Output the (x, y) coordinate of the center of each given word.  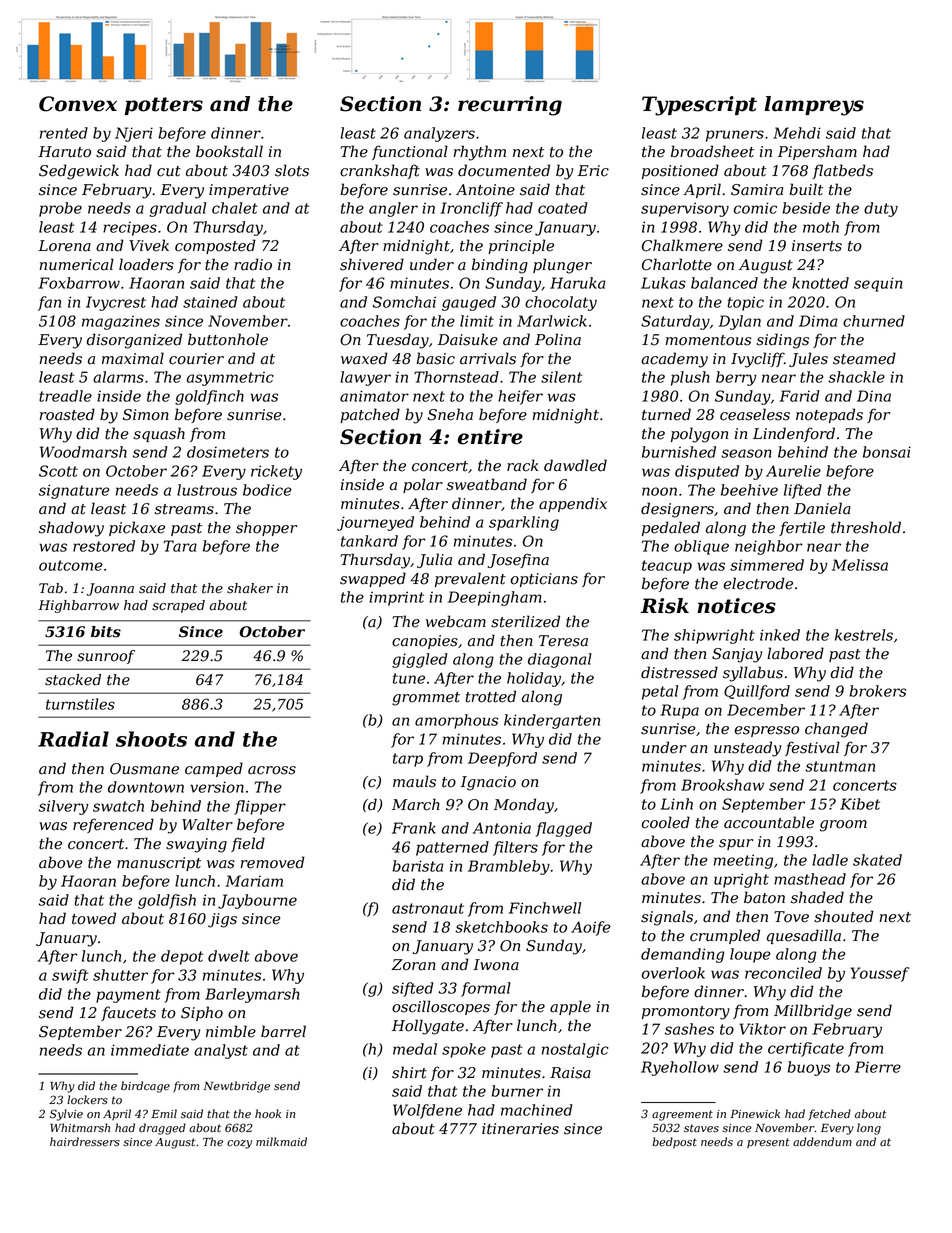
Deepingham (495, 598)
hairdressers (85, 1142)
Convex (78, 104)
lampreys (814, 106)
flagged (564, 829)
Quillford (757, 692)
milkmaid (281, 1142)
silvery (64, 807)
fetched (830, 1114)
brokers (877, 691)
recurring (510, 106)
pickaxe (137, 528)
